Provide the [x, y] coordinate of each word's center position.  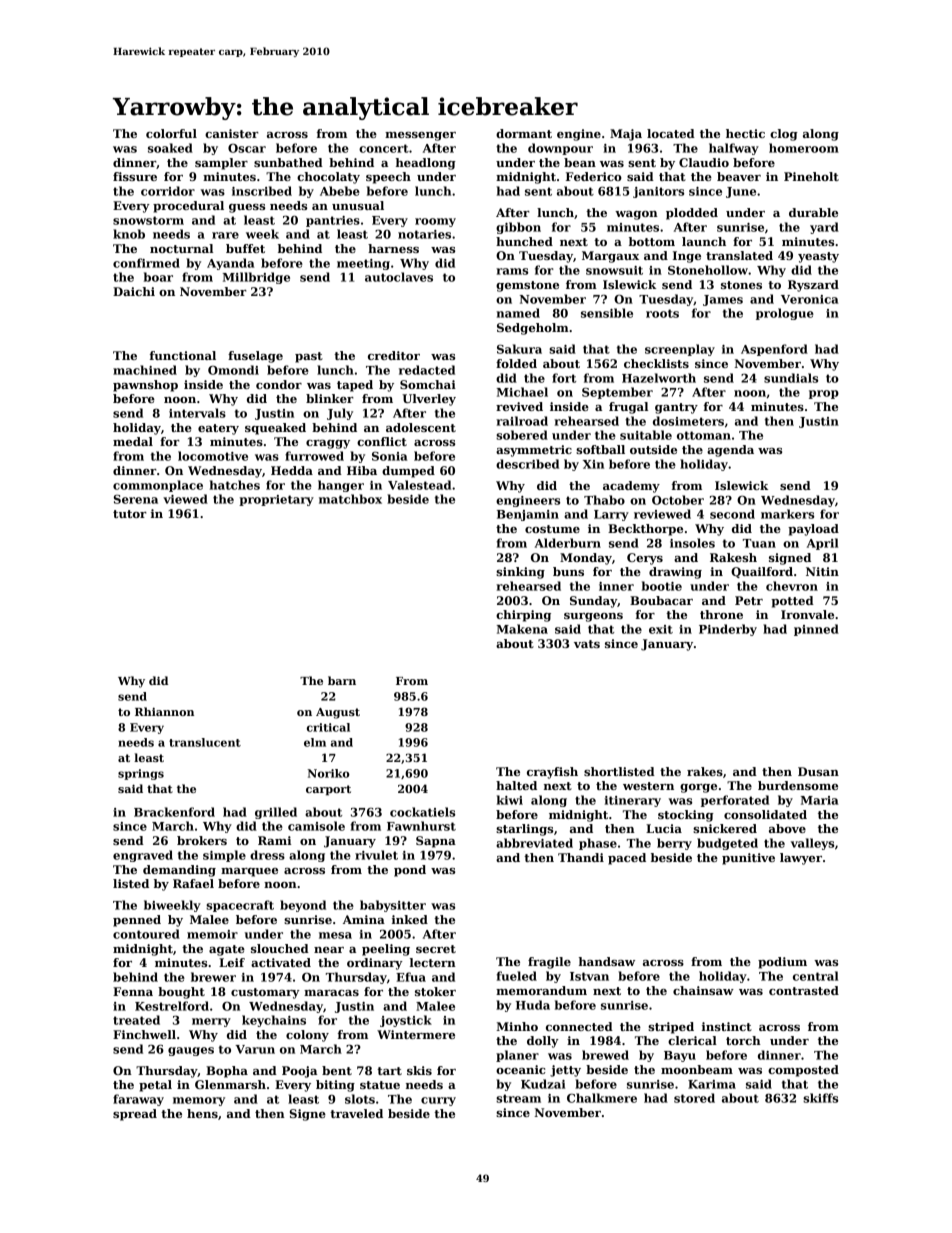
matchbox [350, 499]
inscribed [262, 191]
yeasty [818, 257]
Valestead [419, 485]
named [518, 313]
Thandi [581, 857]
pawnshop [145, 386]
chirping [523, 616]
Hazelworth [659, 378]
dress [267, 855]
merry [211, 1022]
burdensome [798, 785]
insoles [692, 543]
